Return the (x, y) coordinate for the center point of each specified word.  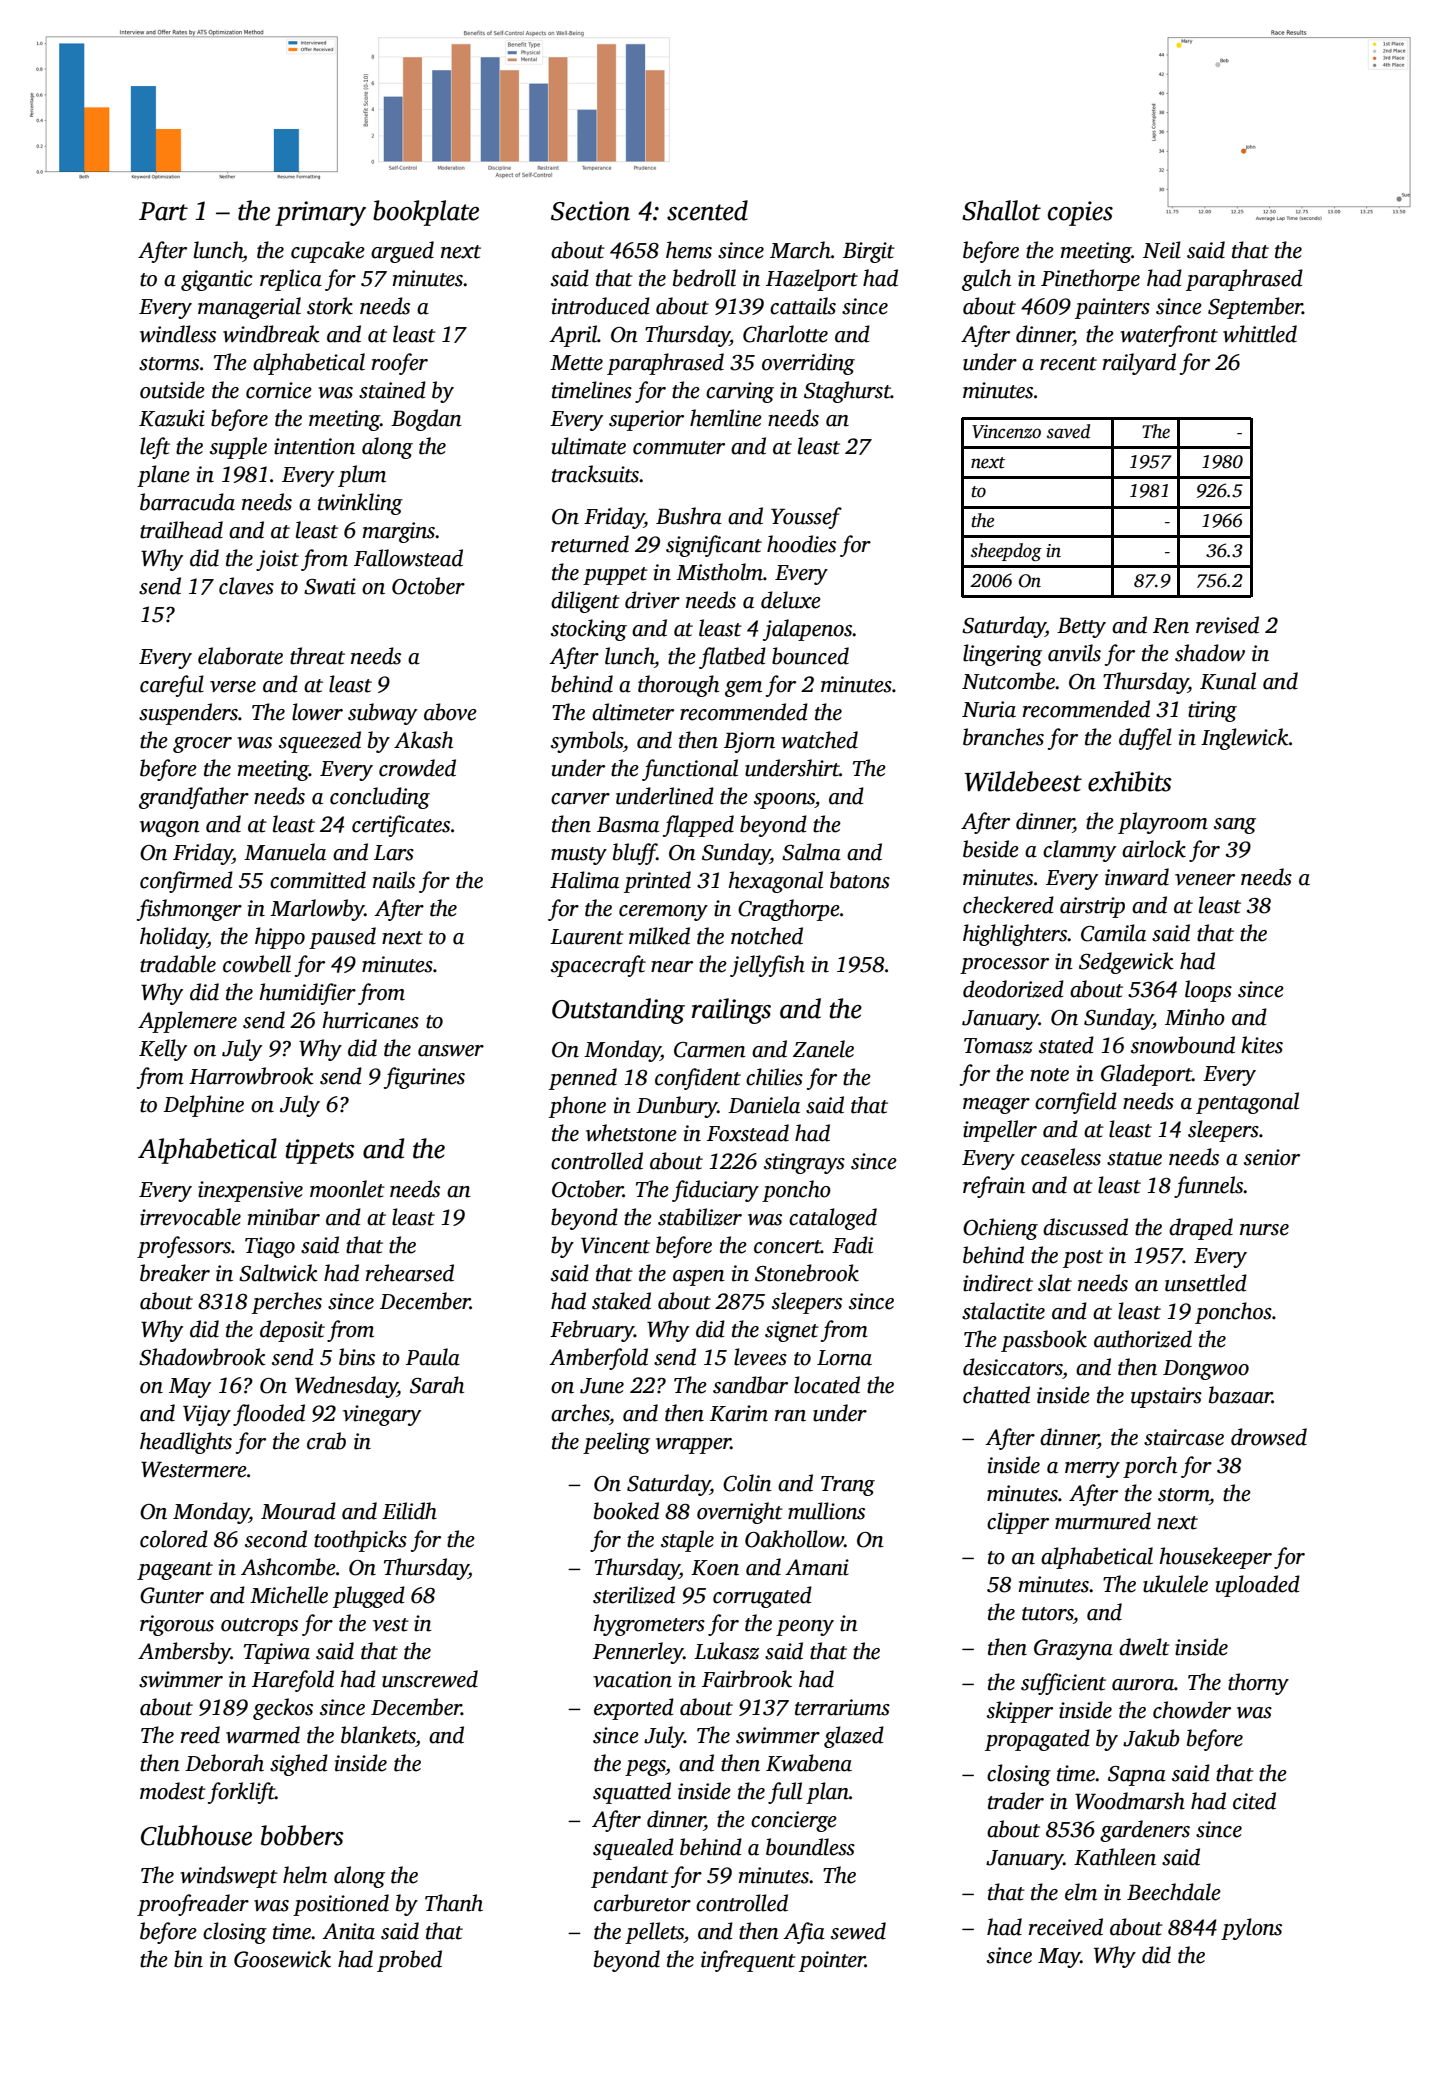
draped (1201, 1229)
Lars (394, 853)
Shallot (1001, 210)
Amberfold (598, 1359)
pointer (832, 1961)
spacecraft (598, 966)
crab (326, 1441)
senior (1272, 1157)
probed (409, 1961)
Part (163, 211)
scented (707, 210)
